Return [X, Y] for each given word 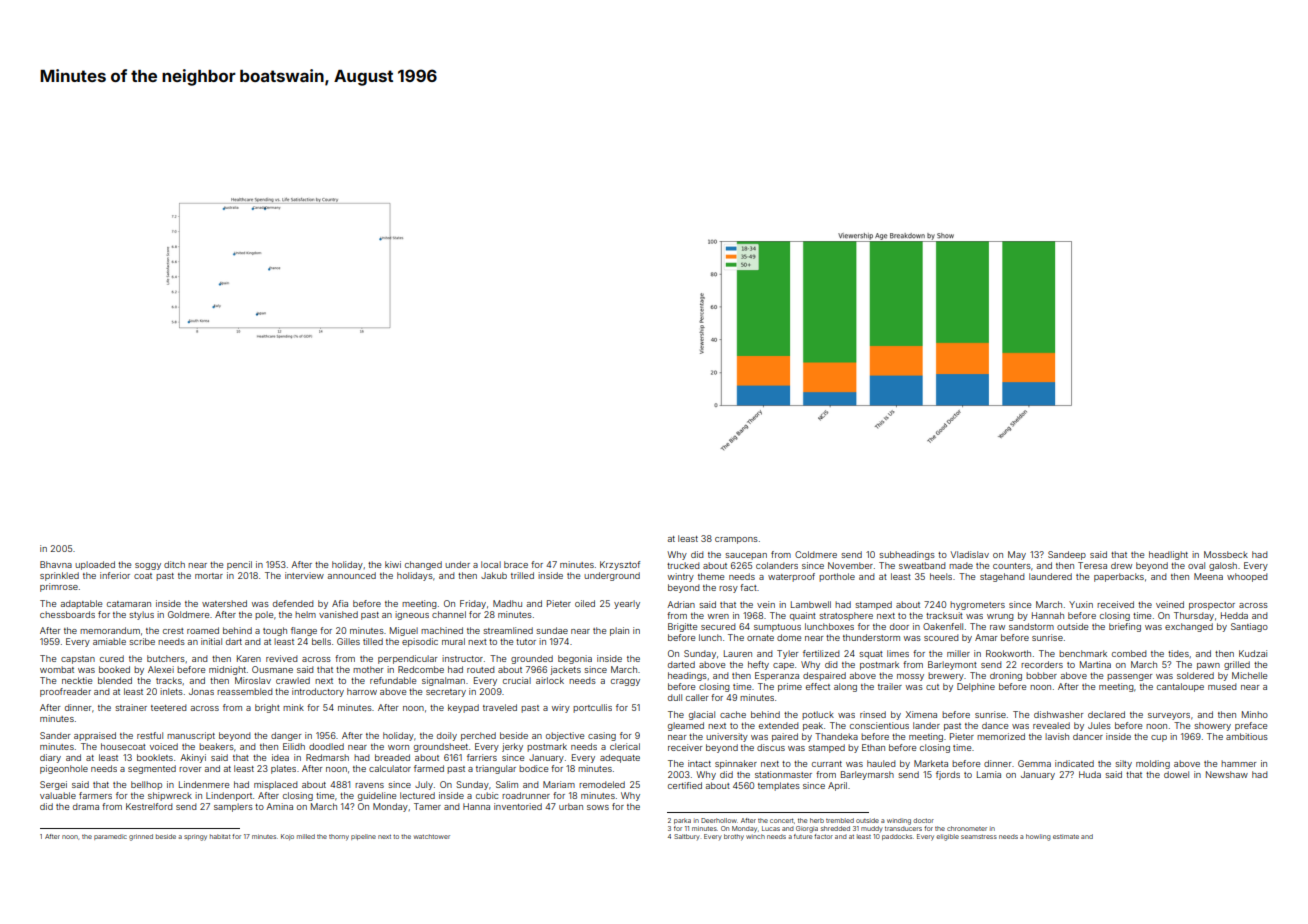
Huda [1090, 774]
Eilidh [294, 746]
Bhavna [56, 564]
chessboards [67, 614]
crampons [736, 540]
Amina [279, 806]
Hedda [1234, 615]
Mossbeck [1226, 554]
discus [771, 747]
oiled [585, 603]
